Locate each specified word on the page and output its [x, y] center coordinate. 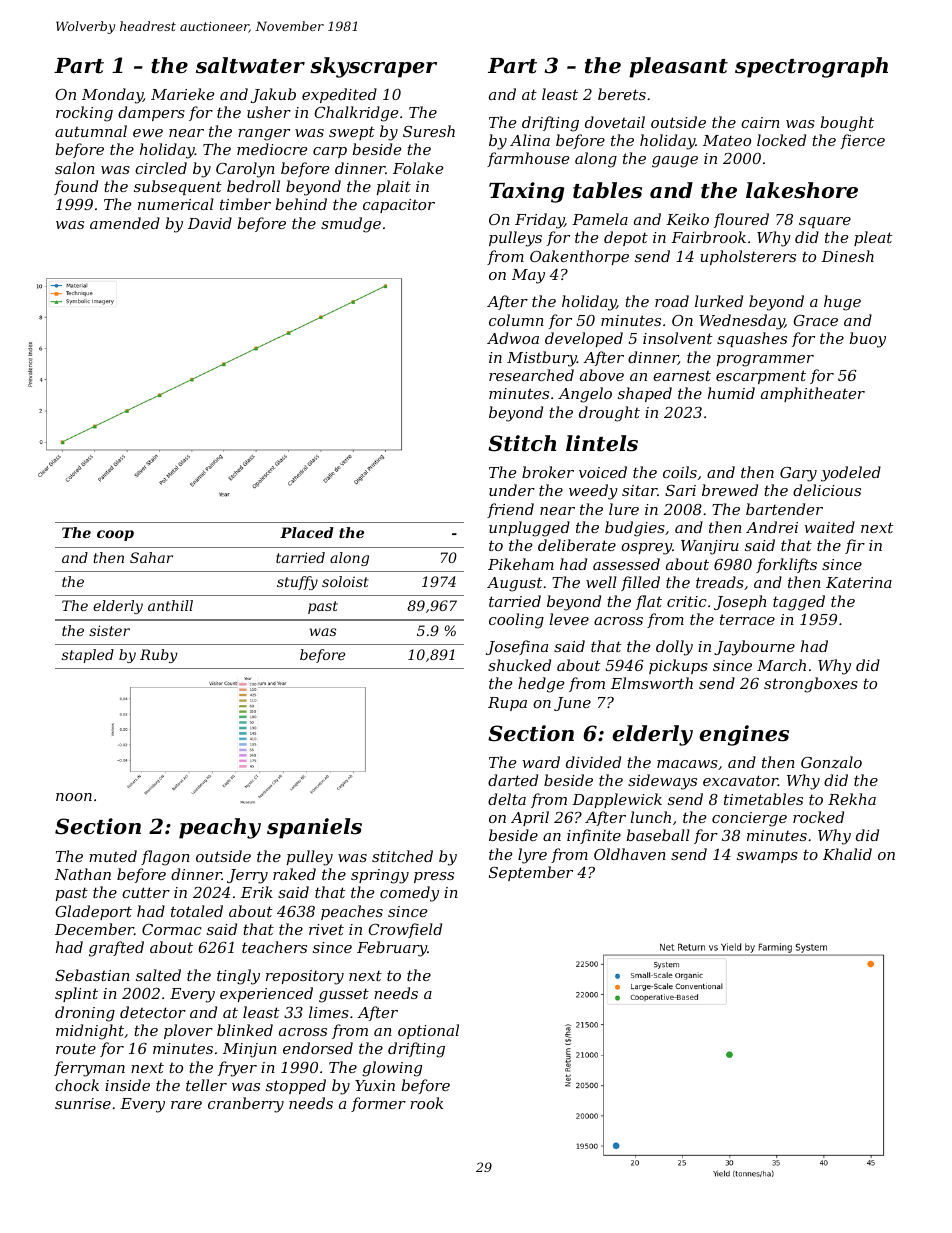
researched [531, 375]
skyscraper [373, 67]
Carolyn [245, 170]
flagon [165, 858]
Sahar [151, 557]
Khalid [847, 854]
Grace [815, 320]
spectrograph [811, 67]
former [378, 1104]
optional [428, 1031]
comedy [409, 894]
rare [186, 1105]
